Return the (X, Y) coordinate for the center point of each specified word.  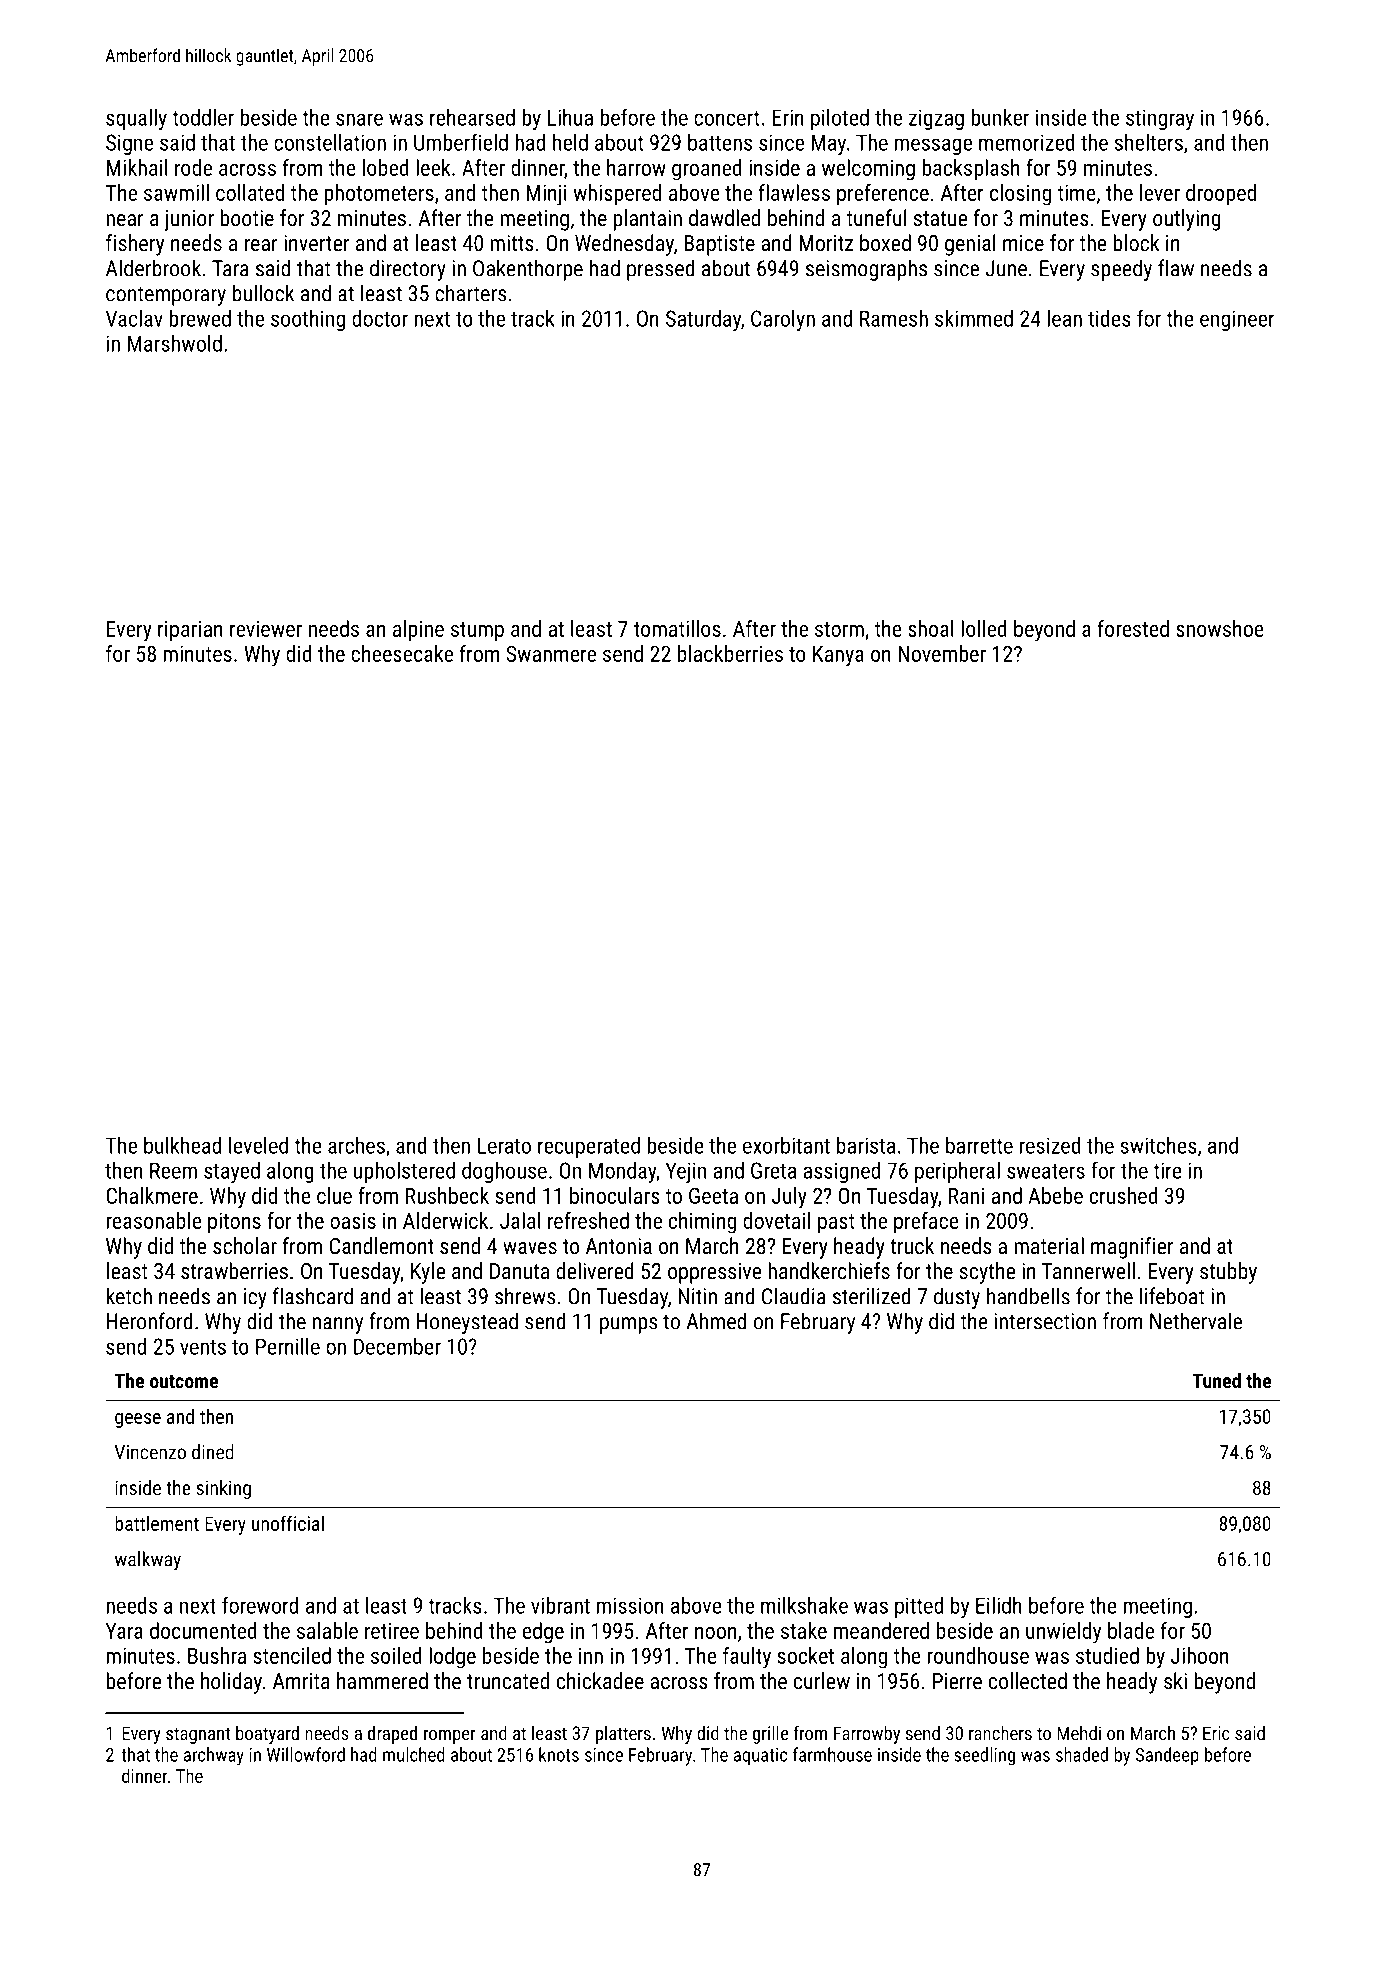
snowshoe (1220, 628)
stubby (1228, 1273)
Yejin (686, 1172)
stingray (1160, 119)
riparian (190, 631)
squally (136, 119)
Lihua (570, 117)
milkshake (804, 1605)
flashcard (313, 1296)
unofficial (288, 1523)
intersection (1045, 1321)
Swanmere (551, 653)
